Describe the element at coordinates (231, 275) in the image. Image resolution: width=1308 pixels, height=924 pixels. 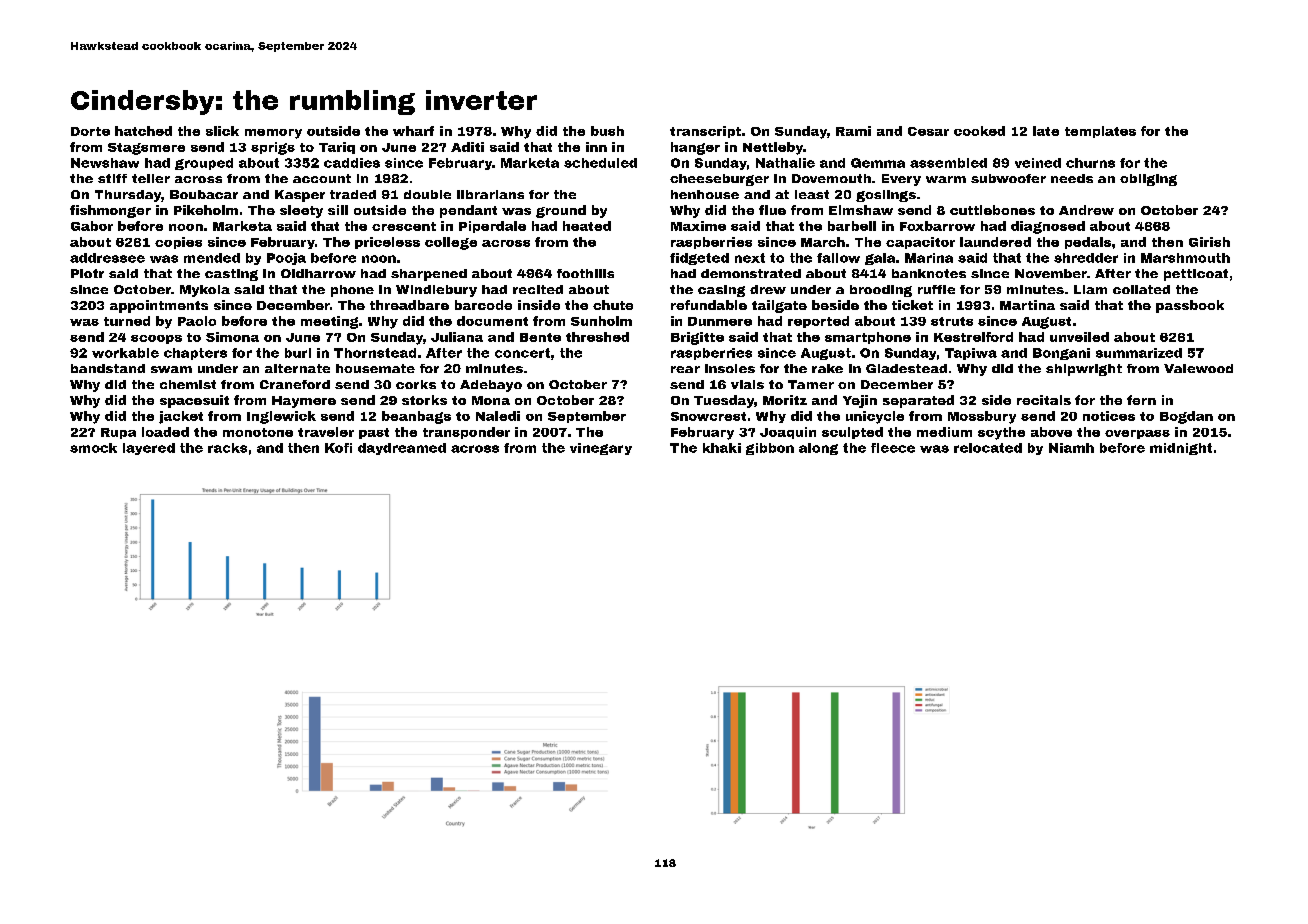
I see `casting` at that location.
